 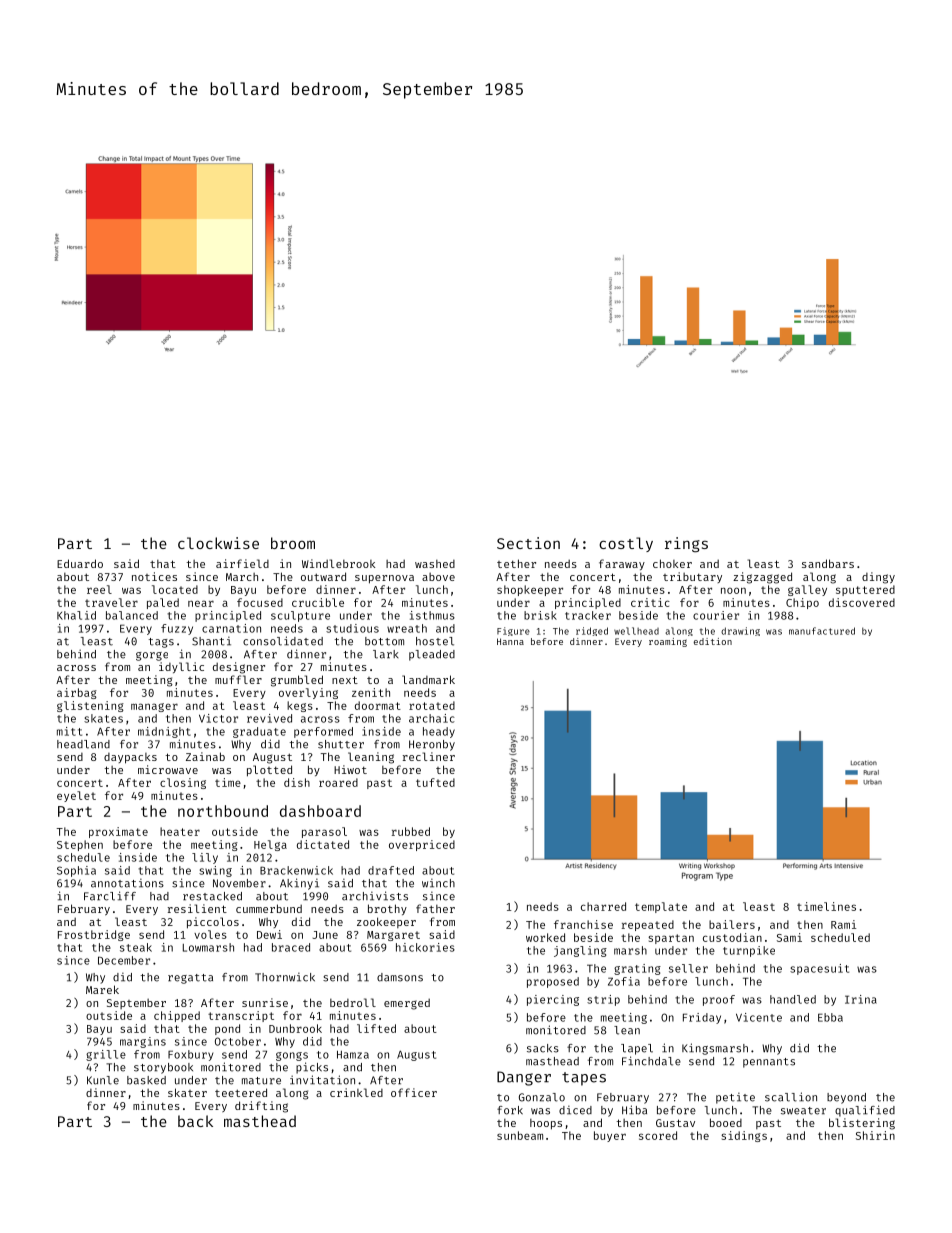 I want to click on Eduardo, so click(x=80, y=563).
